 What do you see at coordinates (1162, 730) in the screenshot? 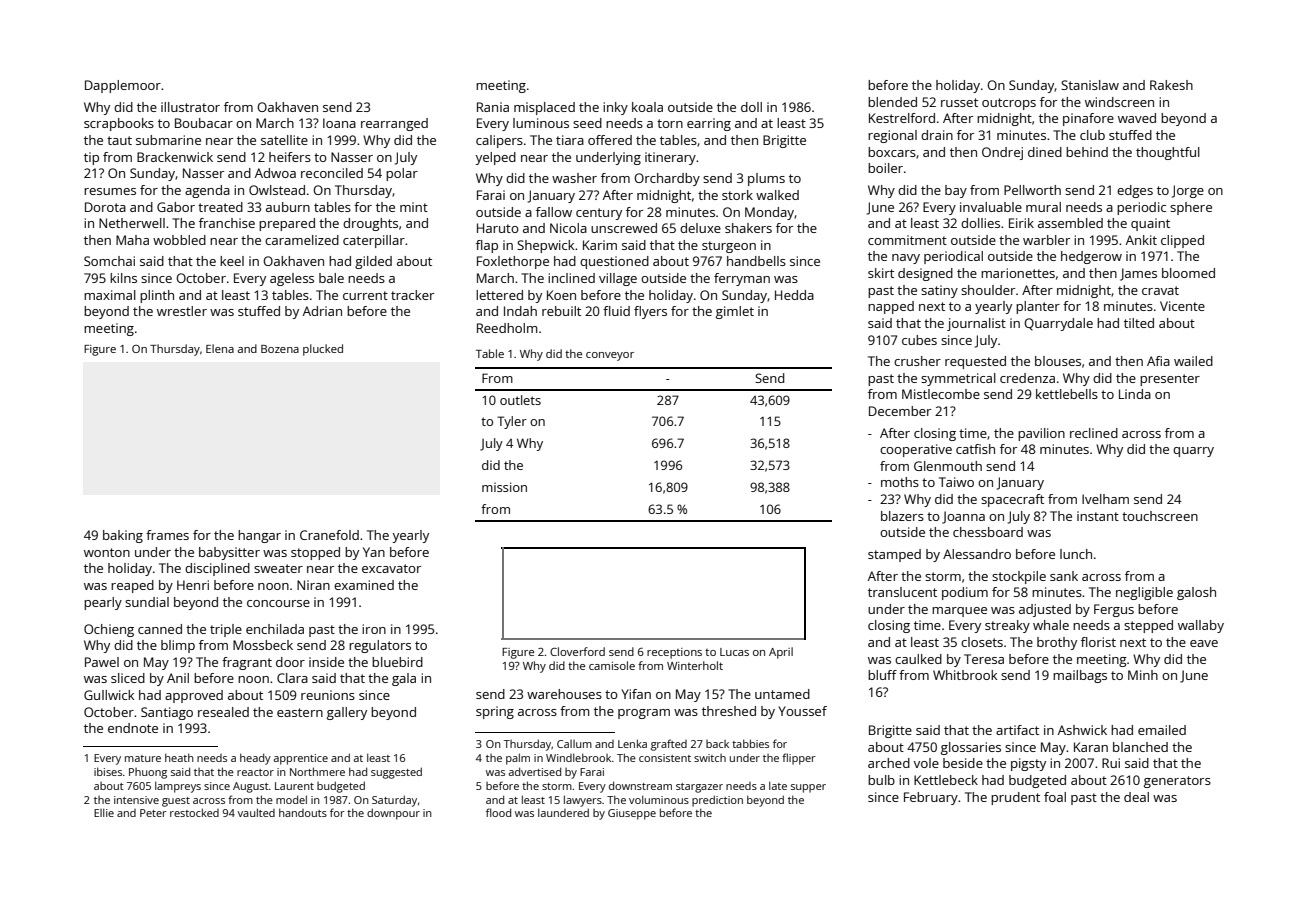
I see `emailed` at bounding box center [1162, 730].
